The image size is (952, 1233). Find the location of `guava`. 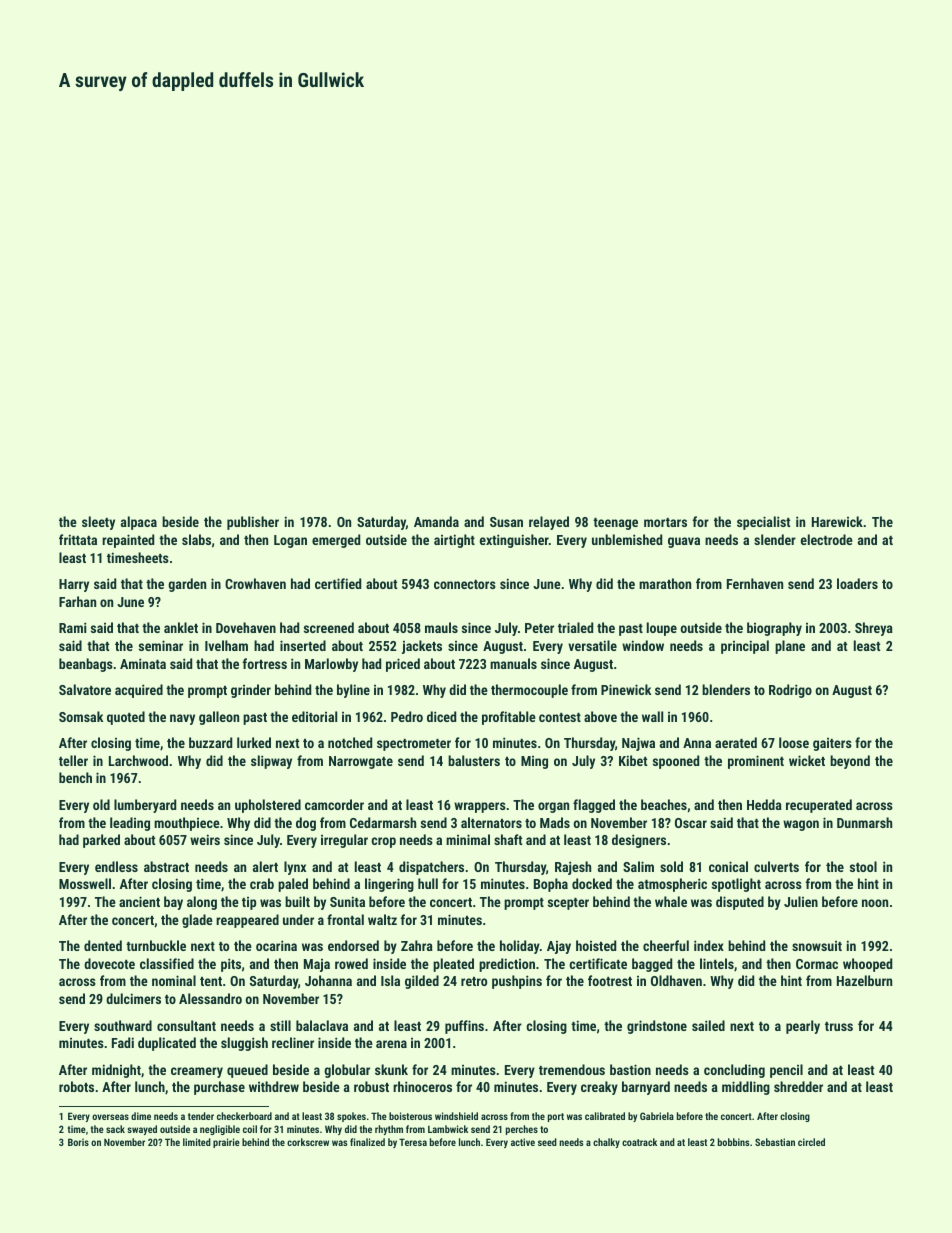

guava is located at coordinates (684, 542).
